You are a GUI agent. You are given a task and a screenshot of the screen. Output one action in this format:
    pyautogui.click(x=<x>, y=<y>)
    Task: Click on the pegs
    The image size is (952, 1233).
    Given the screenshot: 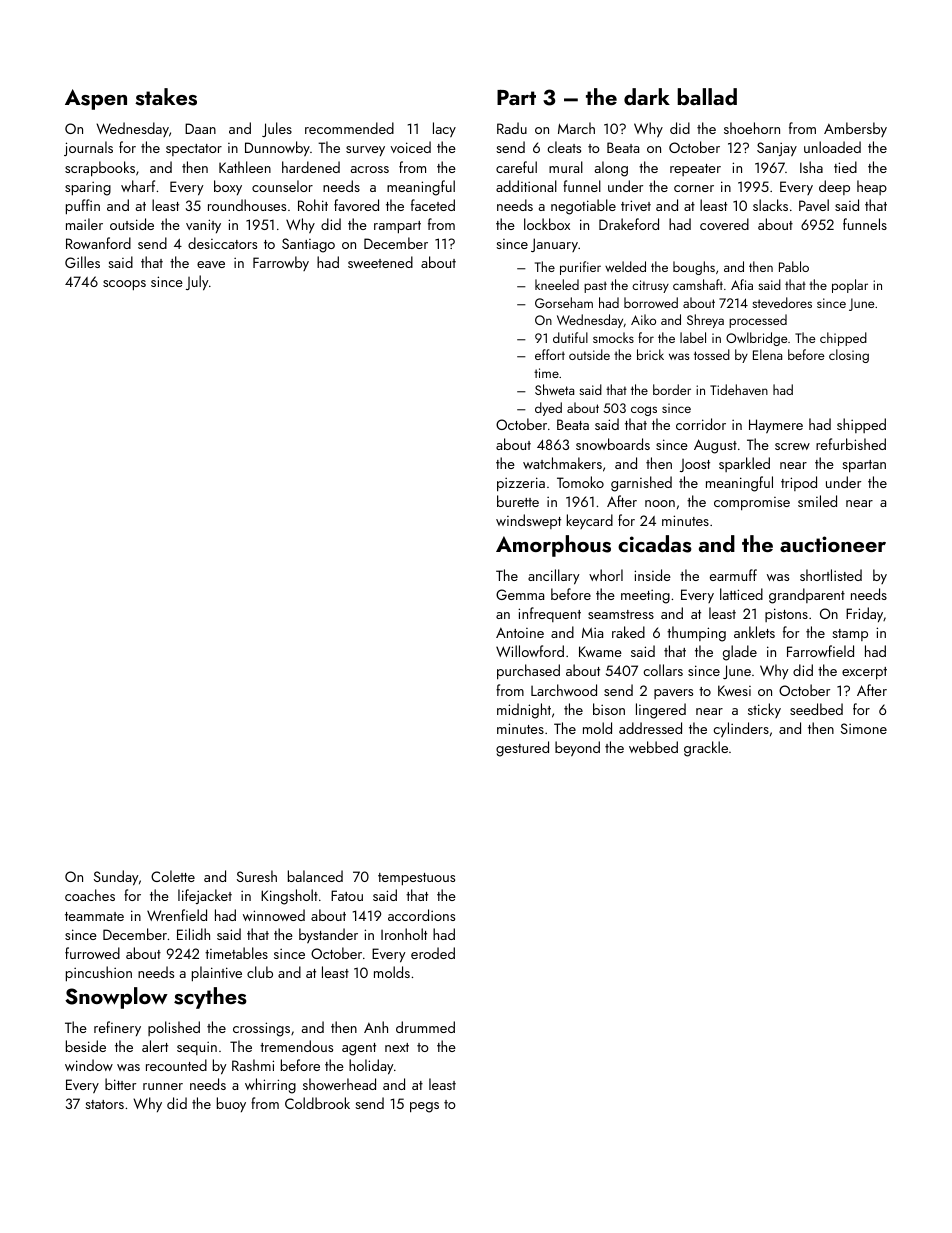 What is the action you would take?
    pyautogui.click(x=424, y=1107)
